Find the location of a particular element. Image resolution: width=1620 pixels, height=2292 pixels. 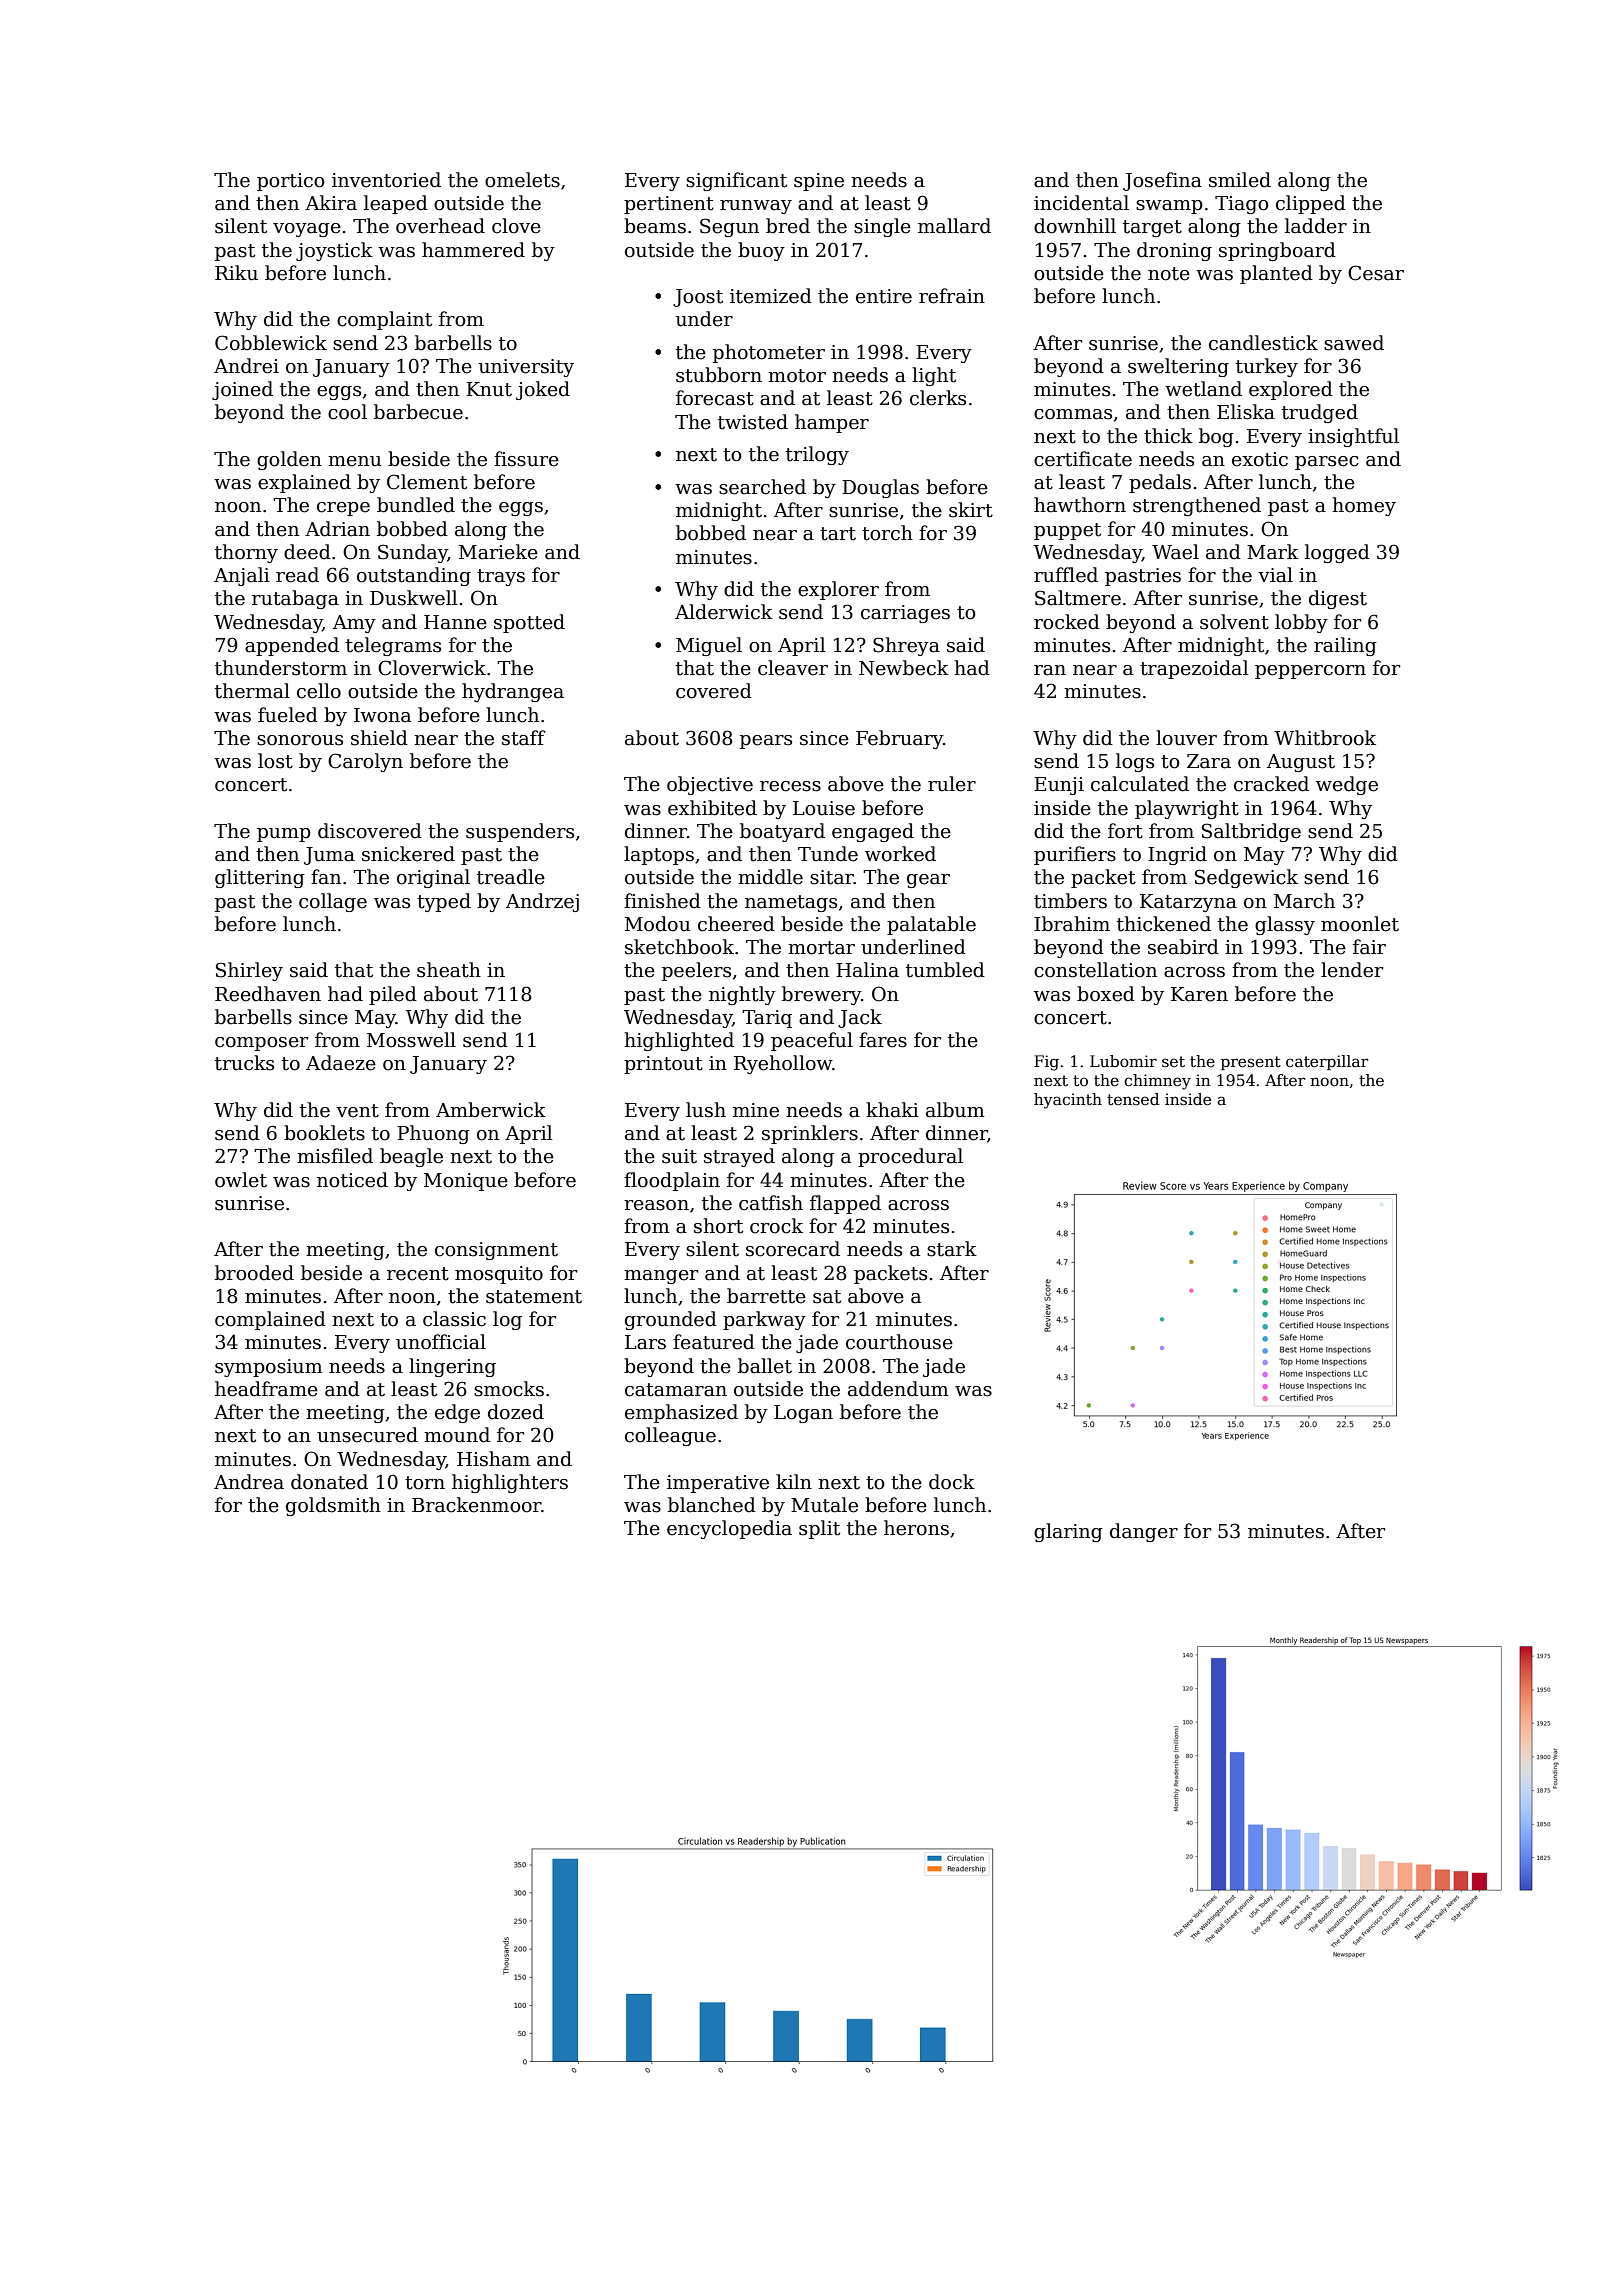

significant is located at coordinates (736, 181).
